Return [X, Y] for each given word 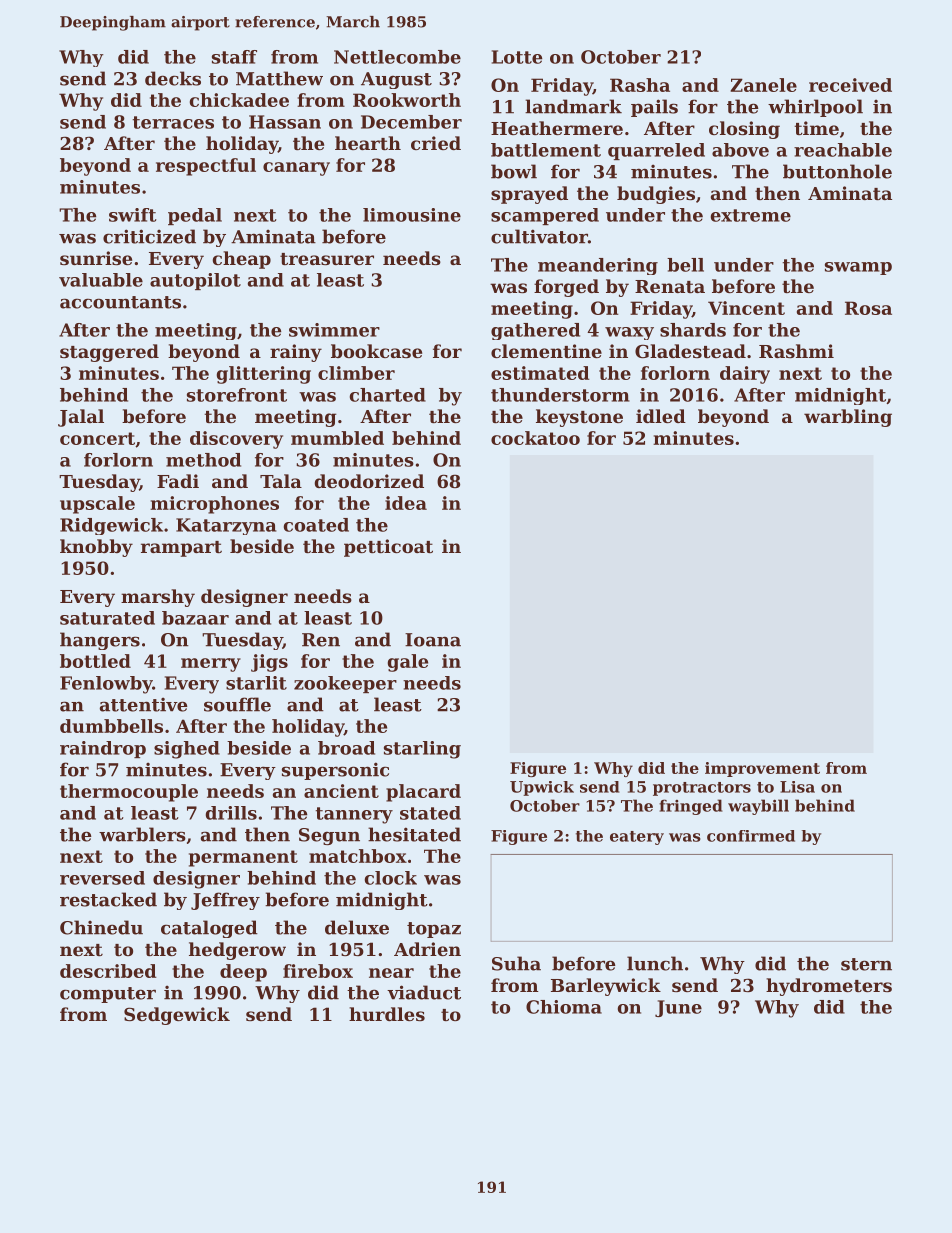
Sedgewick [177, 1016]
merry [211, 665]
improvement [762, 769]
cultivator [539, 236]
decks [173, 78]
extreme [751, 215]
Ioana [433, 640]
